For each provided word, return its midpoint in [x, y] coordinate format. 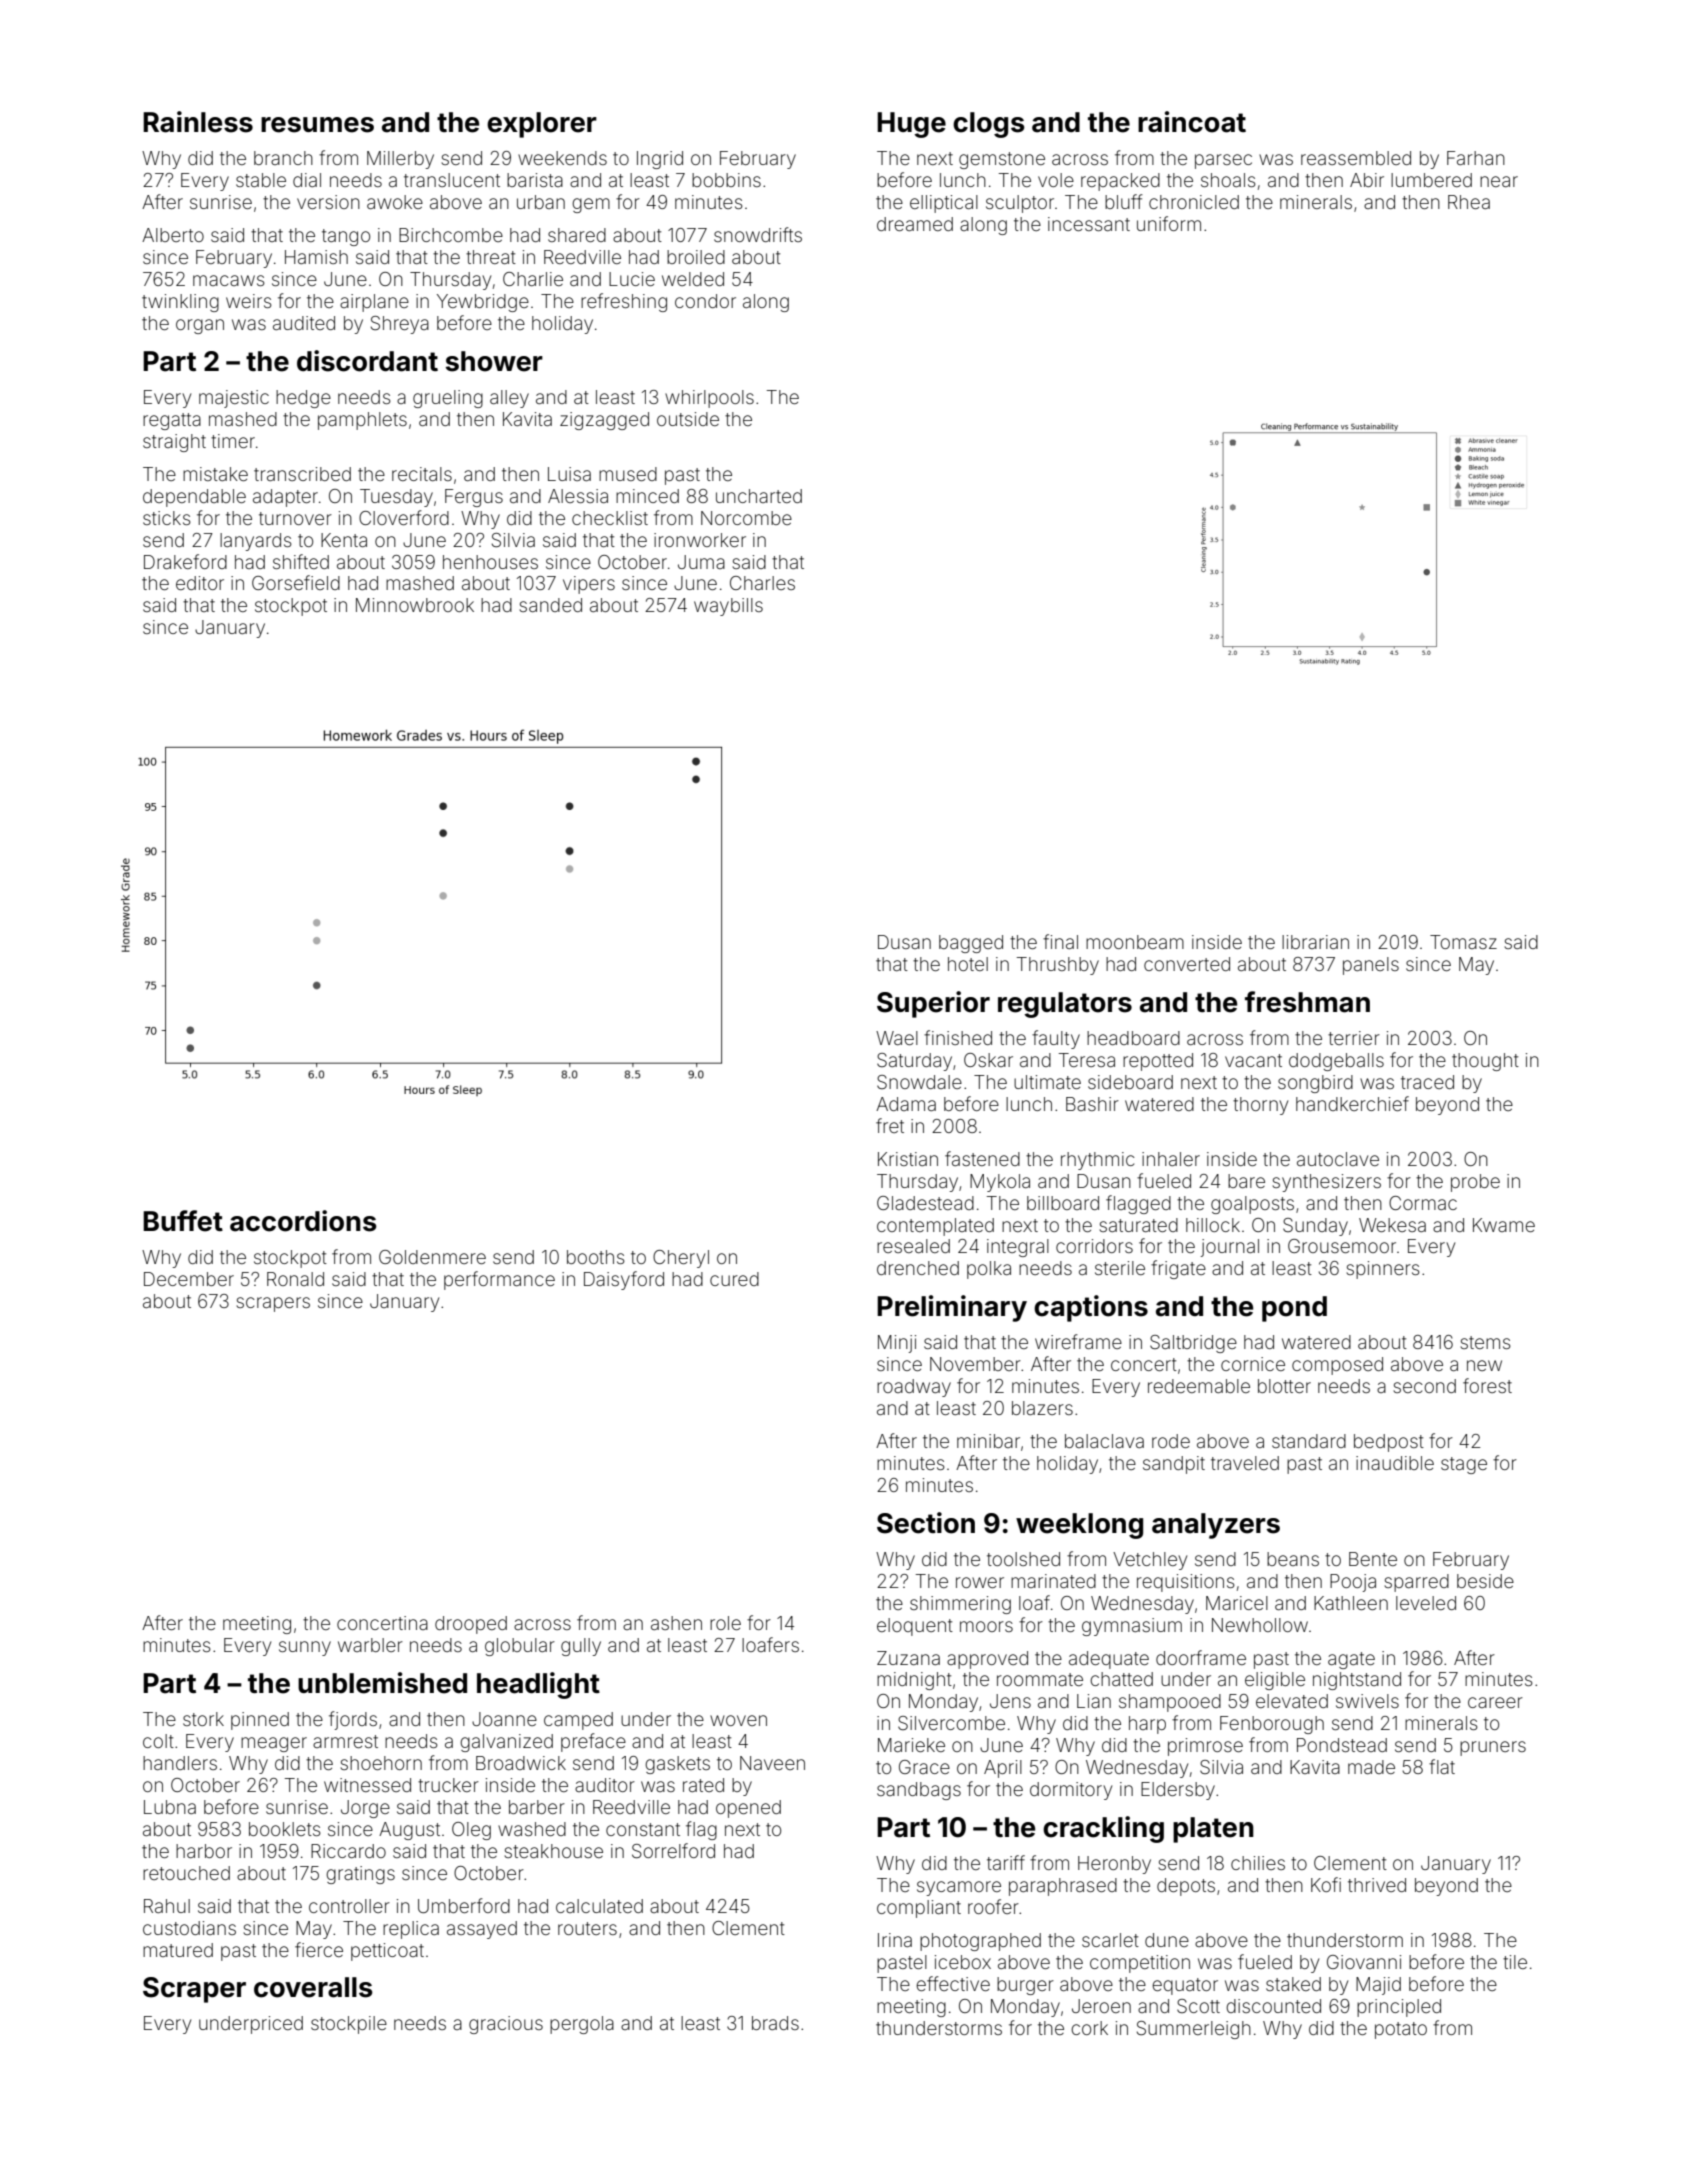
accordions [303, 1221]
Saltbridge [1193, 1344]
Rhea [1469, 202]
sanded [551, 605]
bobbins [726, 180]
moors [986, 1626]
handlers [180, 1763]
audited [304, 323]
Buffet [183, 1221]
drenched [918, 1268]
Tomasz [1463, 942]
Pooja [1353, 1583]
